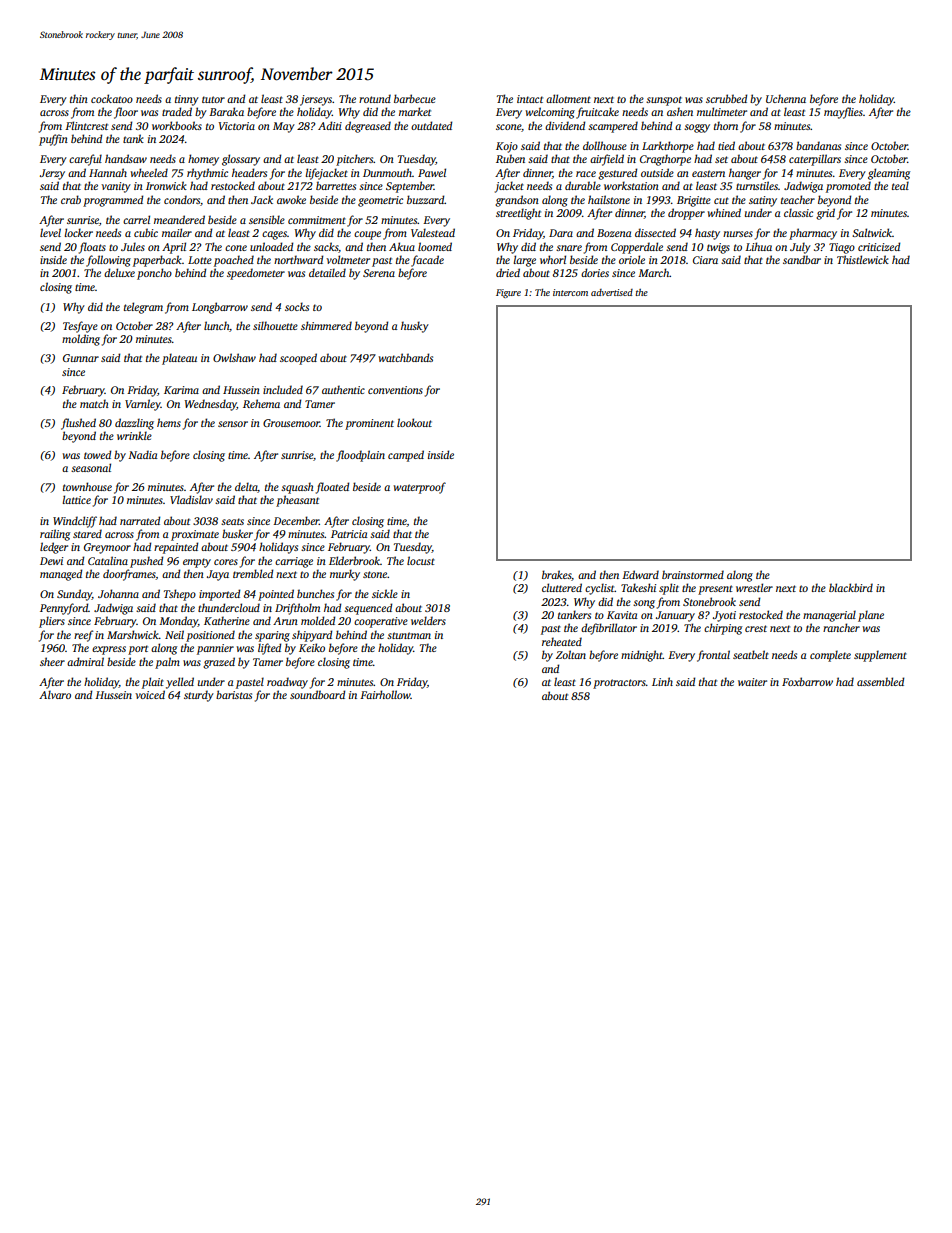  Describe the element at coordinates (694, 201) in the screenshot. I see `Brigitte` at that location.
